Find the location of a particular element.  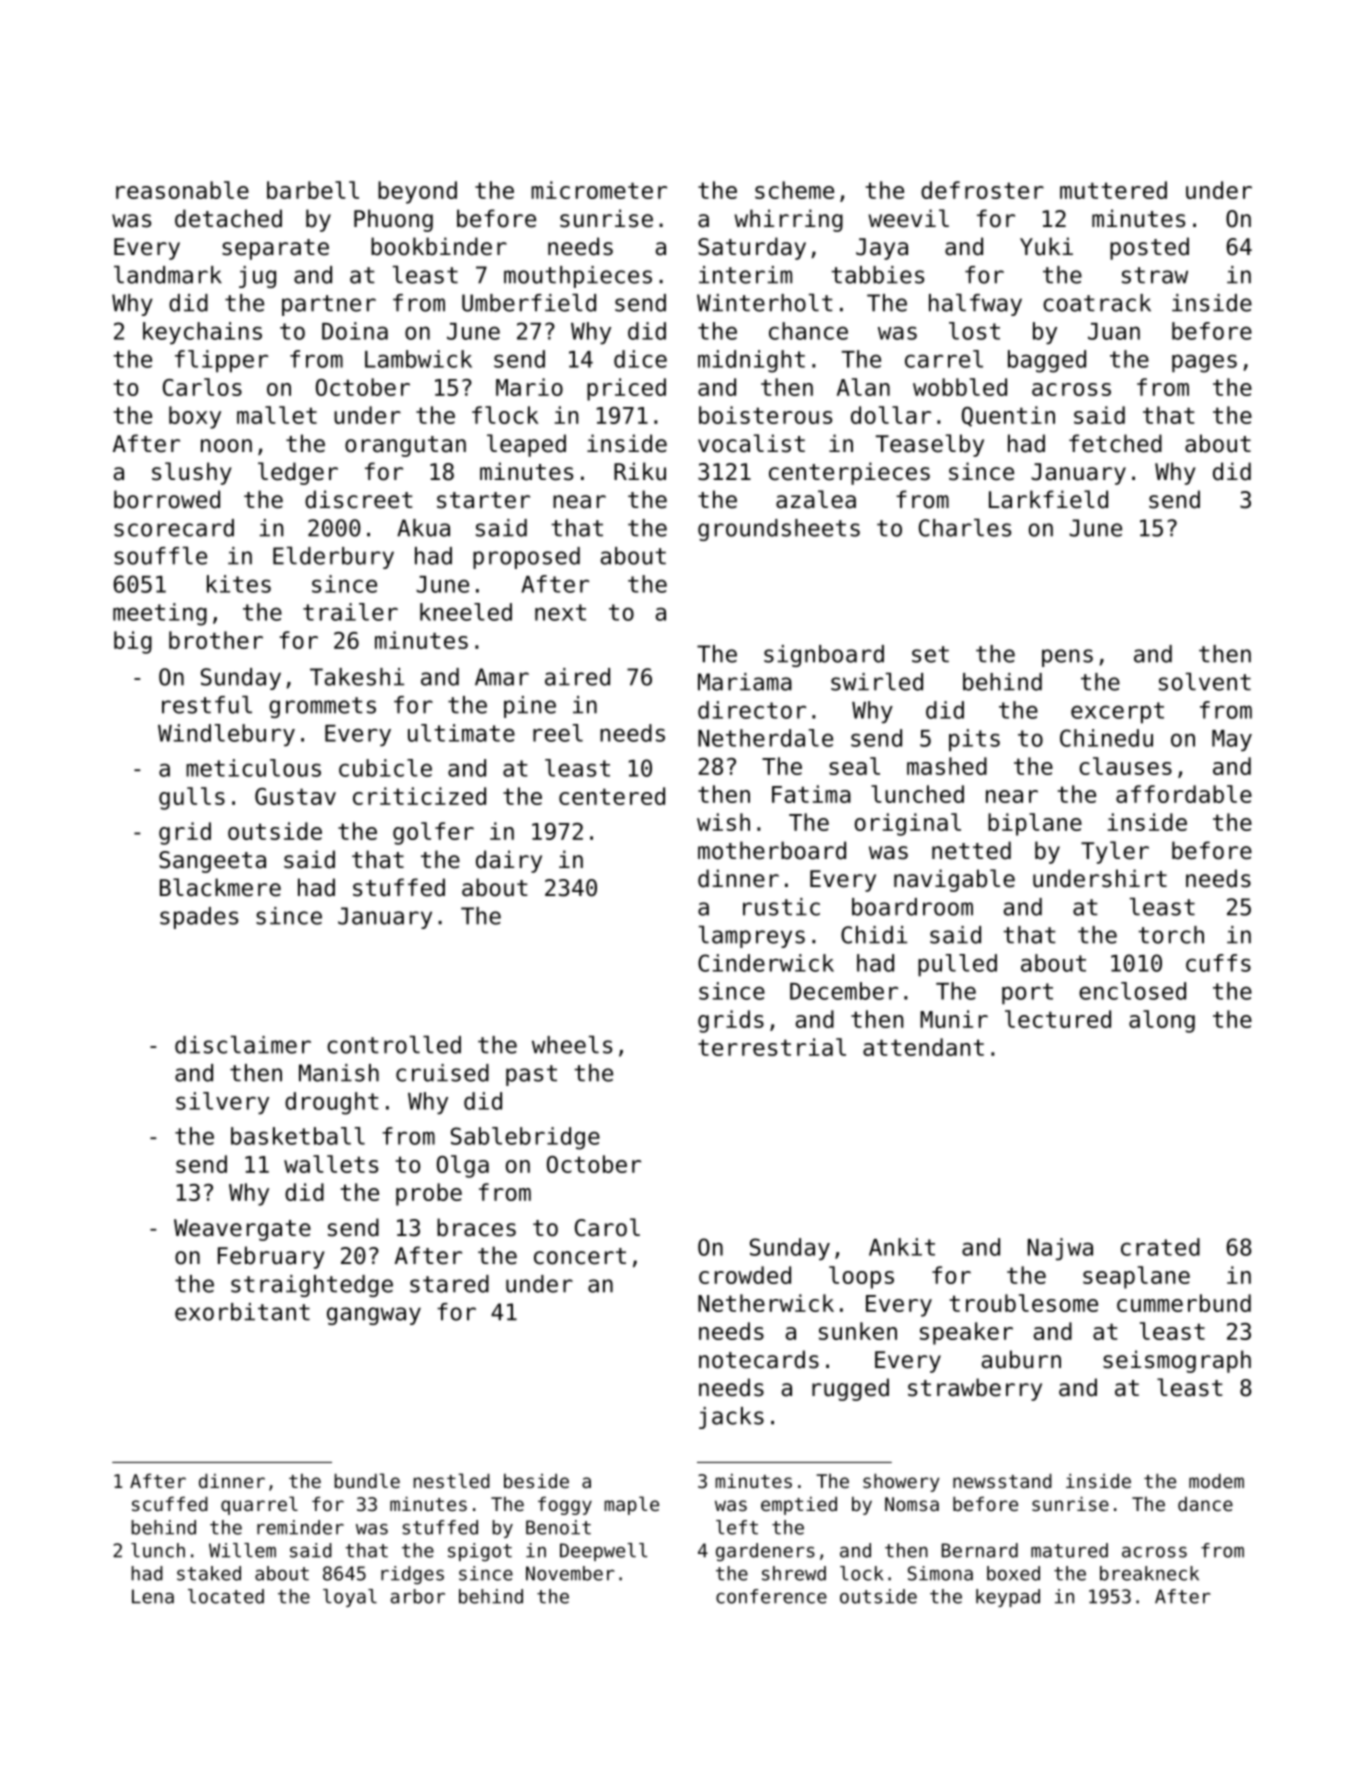

leaped is located at coordinates (526, 445).
